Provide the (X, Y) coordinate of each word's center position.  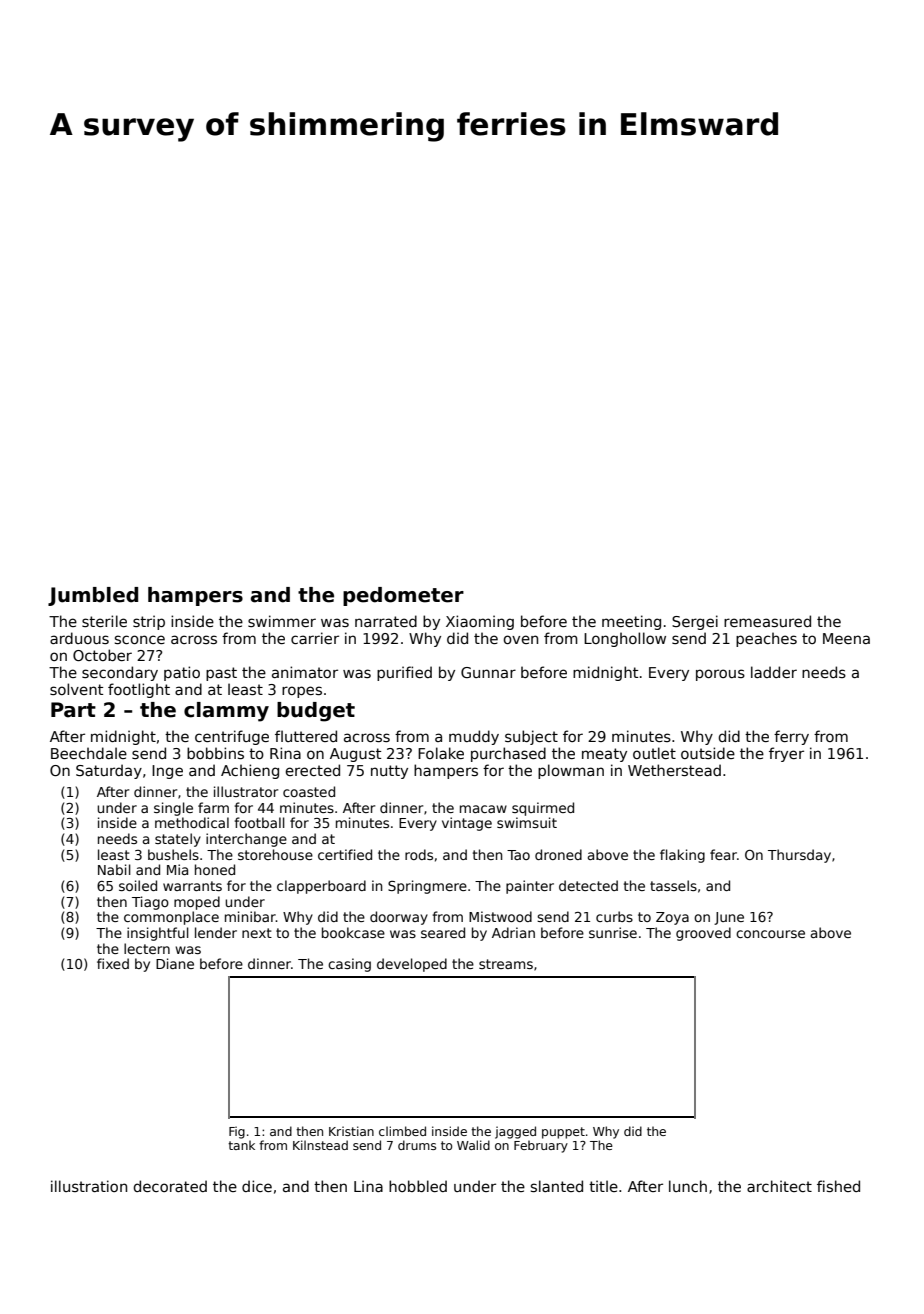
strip (149, 622)
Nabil (114, 869)
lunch (688, 1186)
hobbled (418, 1186)
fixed (113, 963)
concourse (770, 934)
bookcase (353, 932)
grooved (703, 934)
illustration (89, 1186)
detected (588, 885)
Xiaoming (480, 622)
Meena (846, 638)
